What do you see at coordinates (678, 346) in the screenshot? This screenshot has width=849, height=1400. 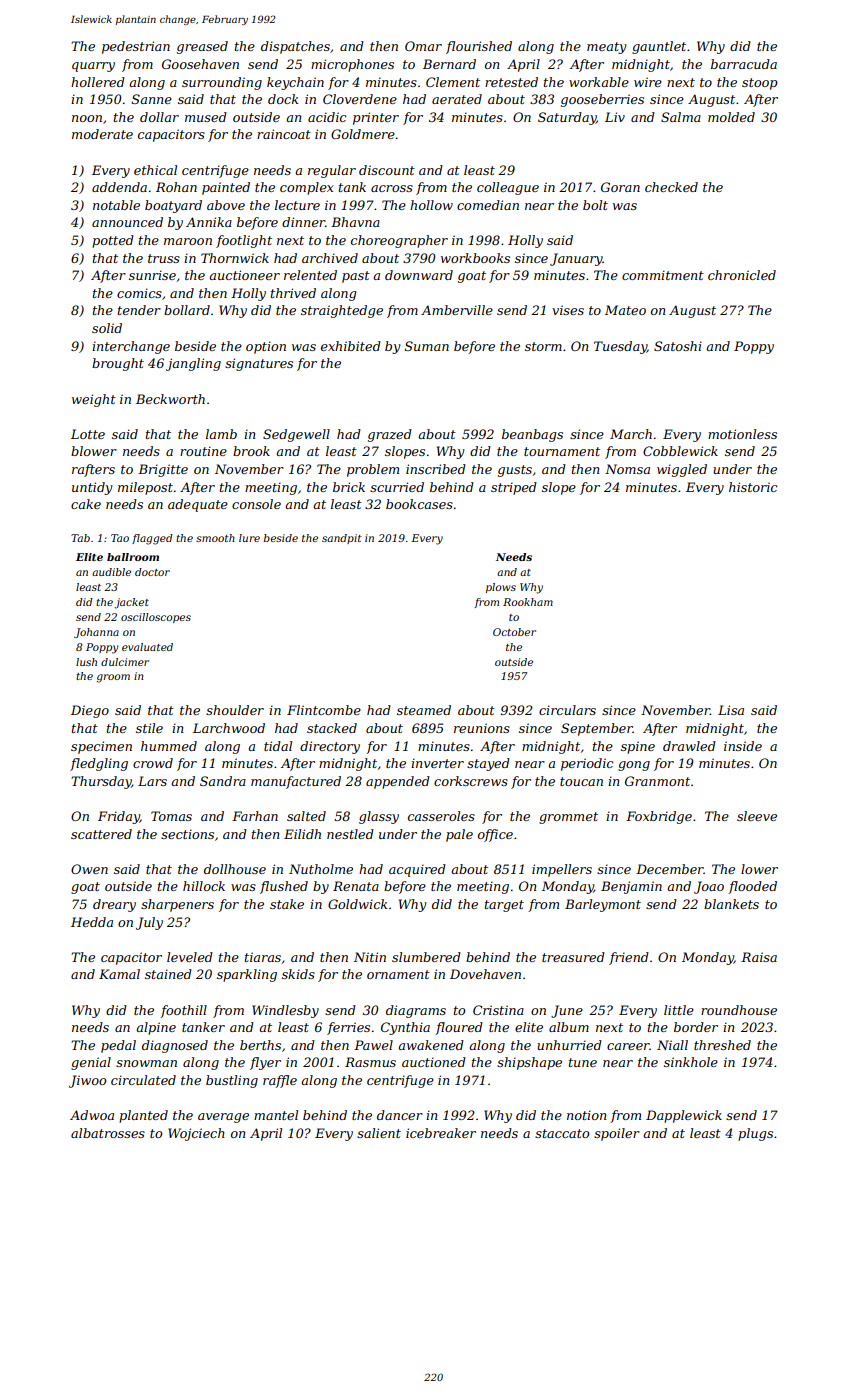 I see `Satoshi` at bounding box center [678, 346].
